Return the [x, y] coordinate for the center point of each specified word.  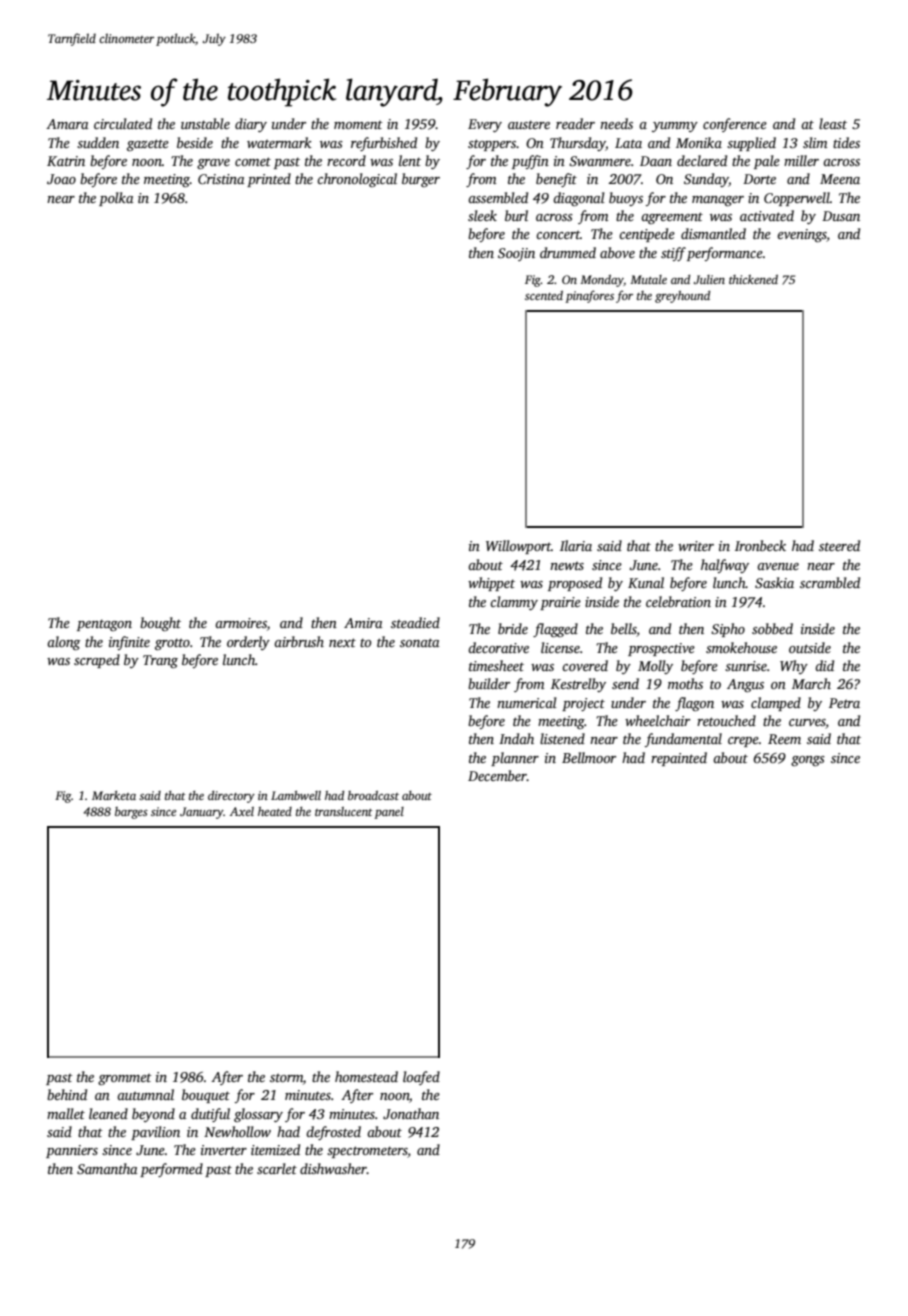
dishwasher [333, 1168]
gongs [808, 761]
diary [251, 125]
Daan [656, 161]
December [497, 775]
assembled [498, 197]
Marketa [114, 795]
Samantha [107, 1168]
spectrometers [367, 1152]
